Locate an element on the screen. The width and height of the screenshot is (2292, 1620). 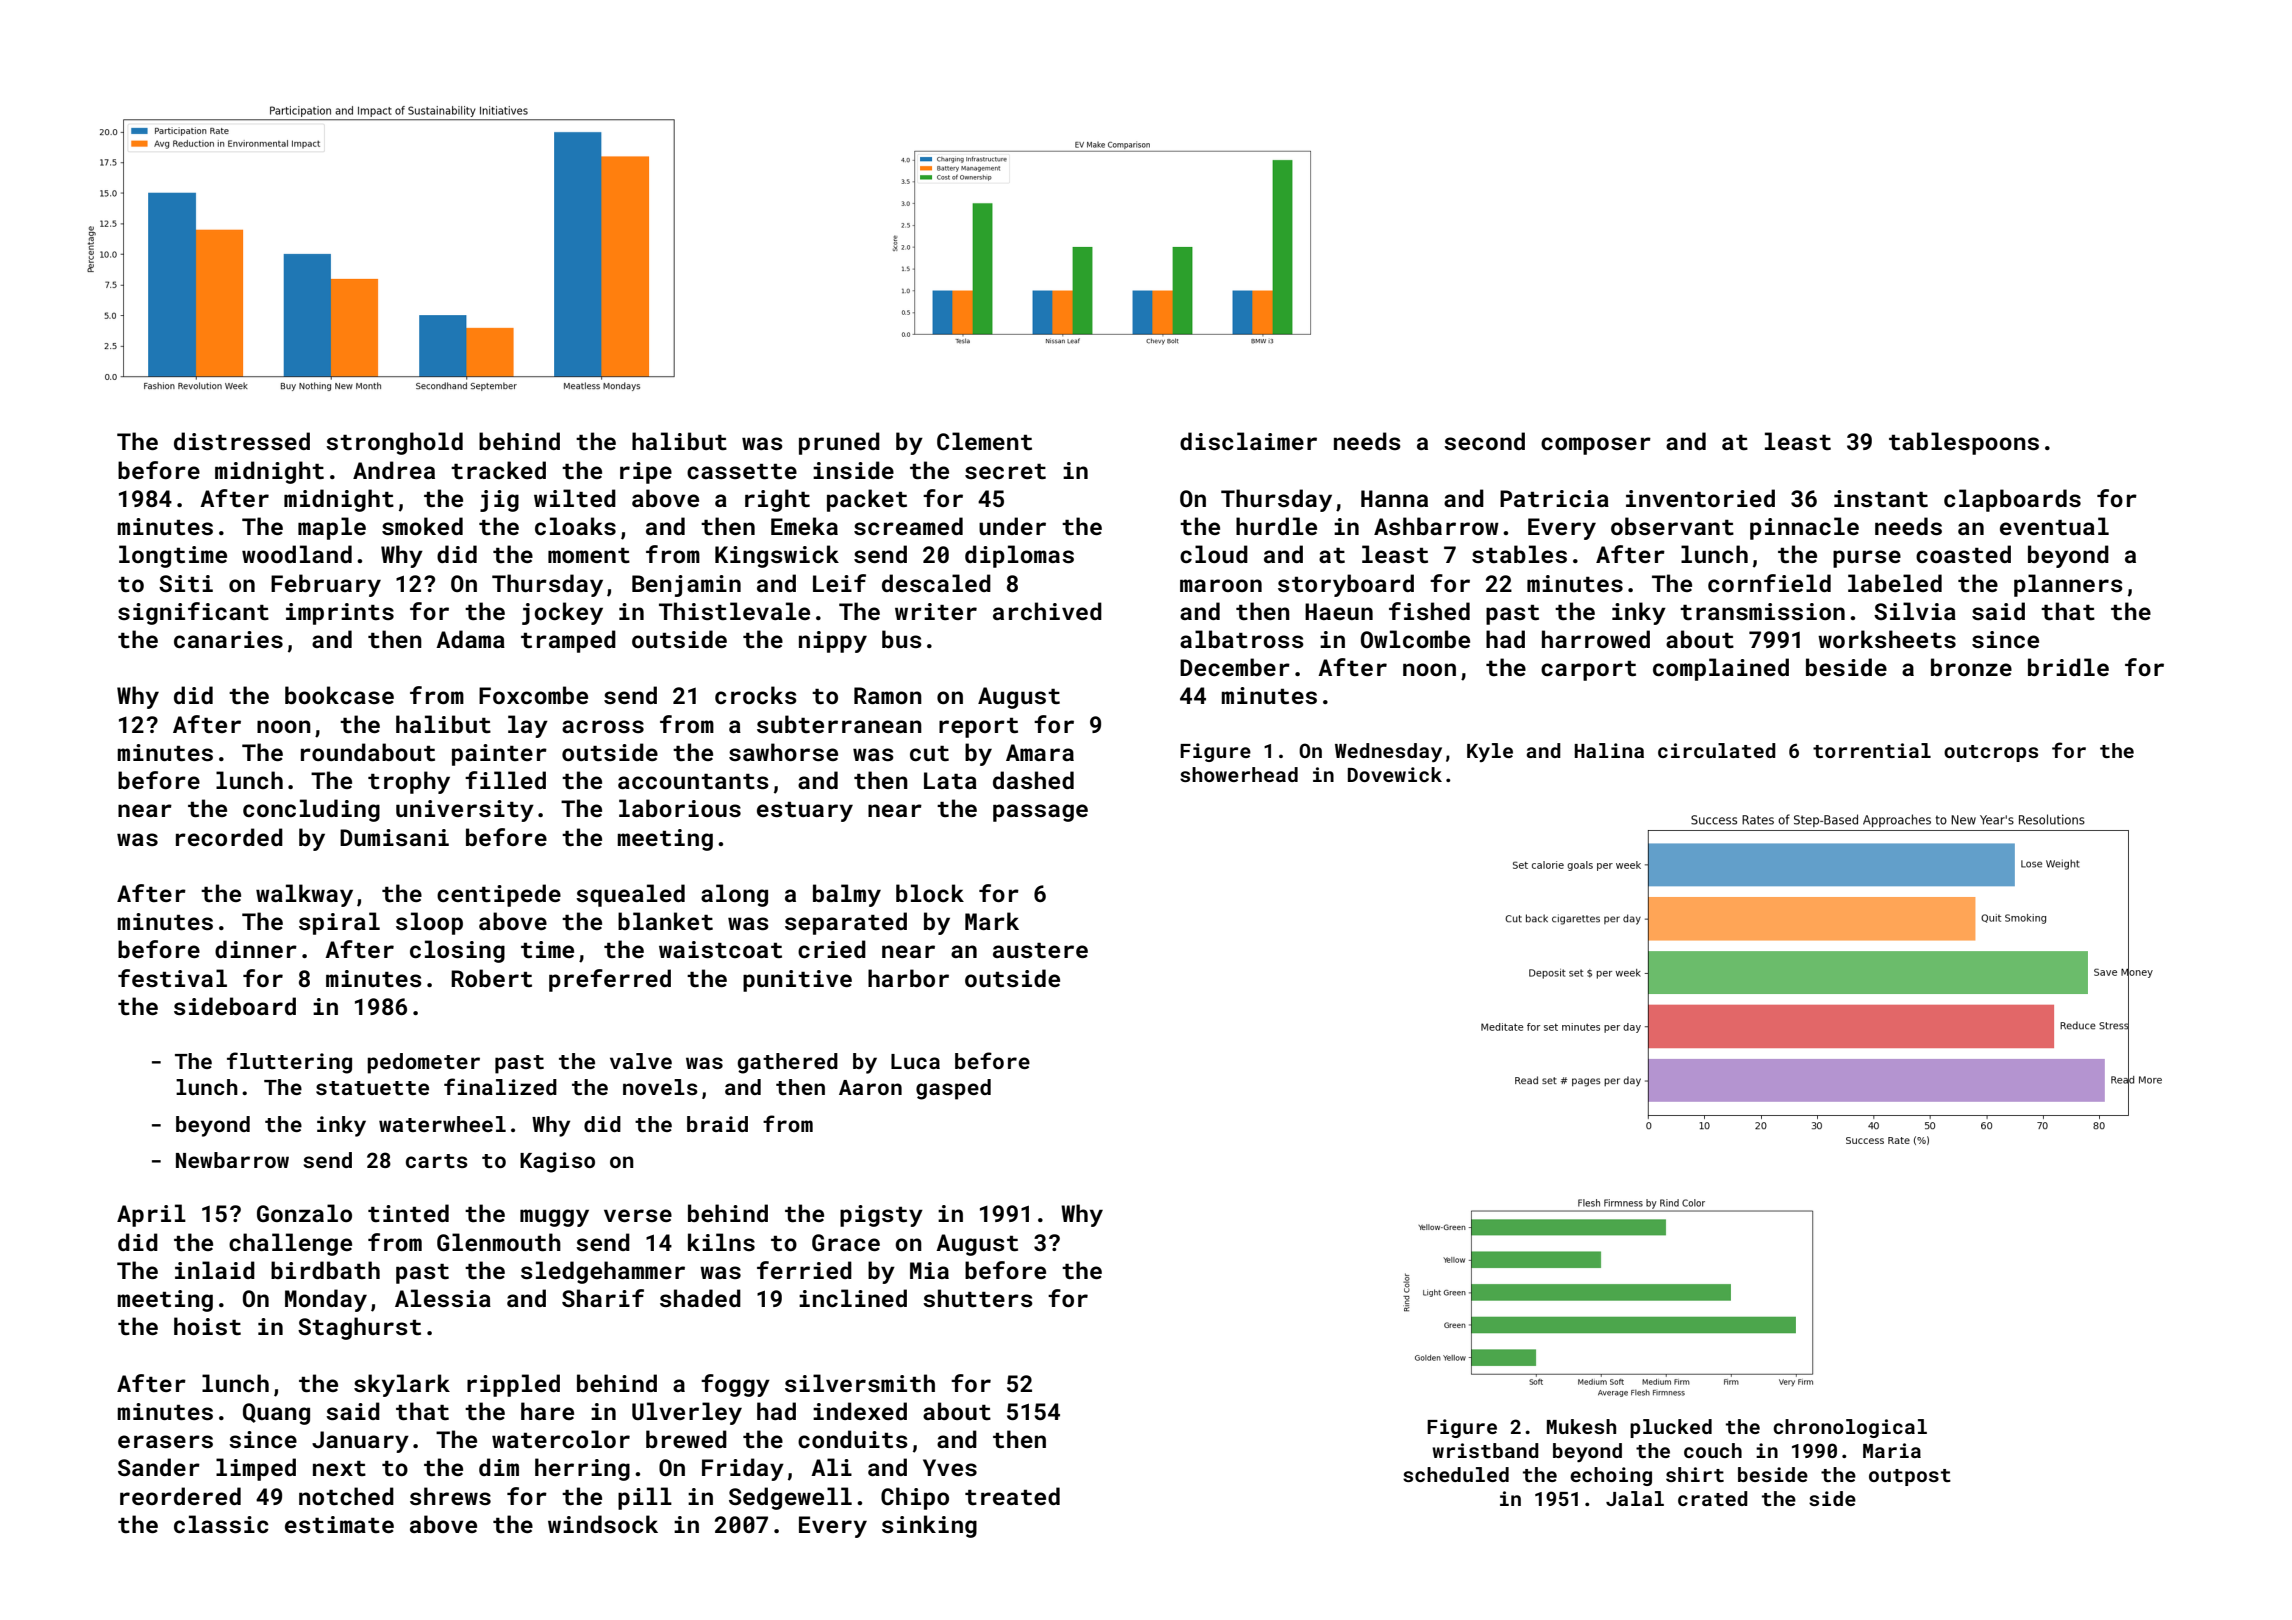
Clement is located at coordinates (984, 441).
